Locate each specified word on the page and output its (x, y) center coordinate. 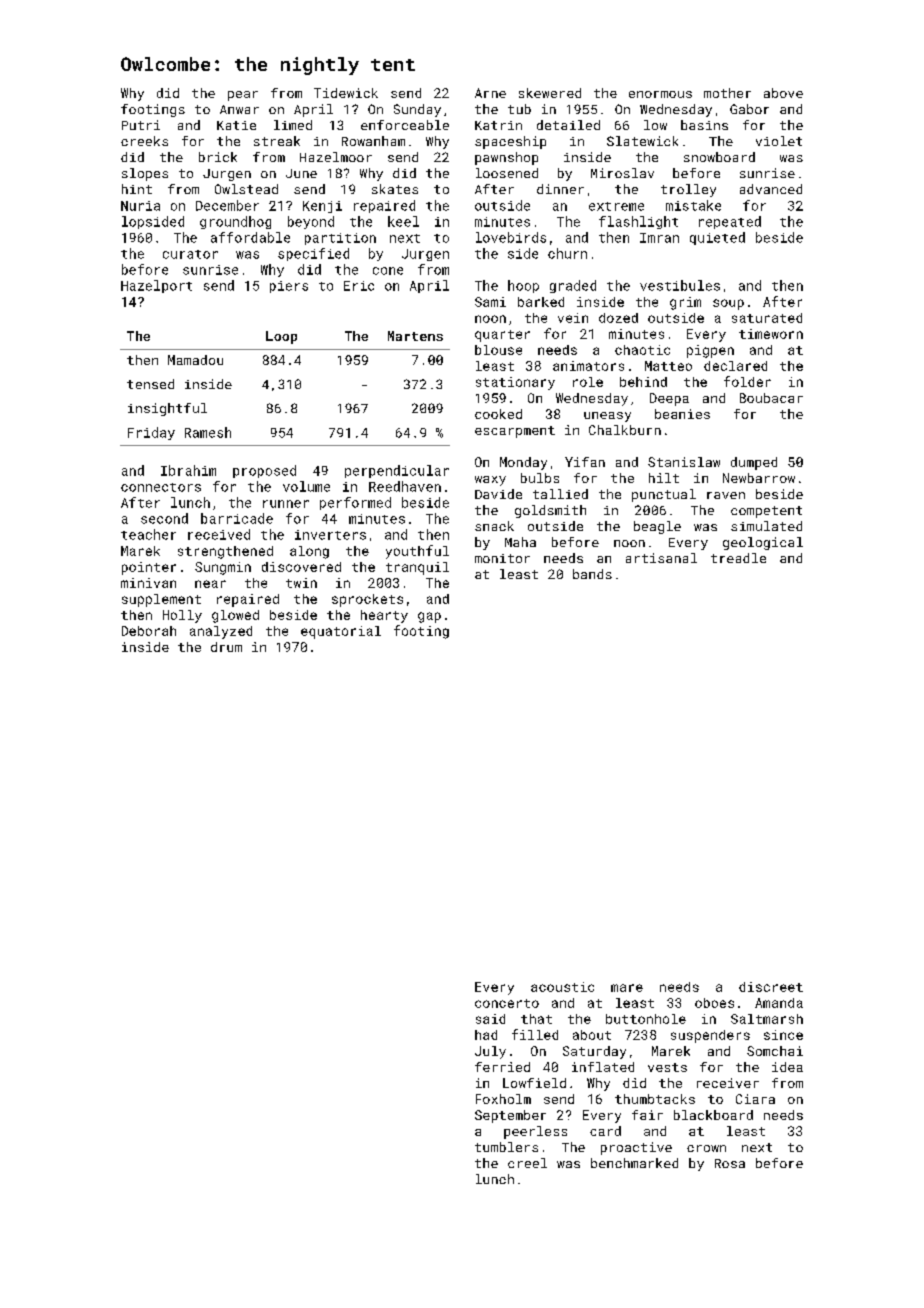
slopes (145, 174)
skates (395, 189)
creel (527, 1163)
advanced (771, 189)
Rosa (730, 1163)
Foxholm (503, 1099)
